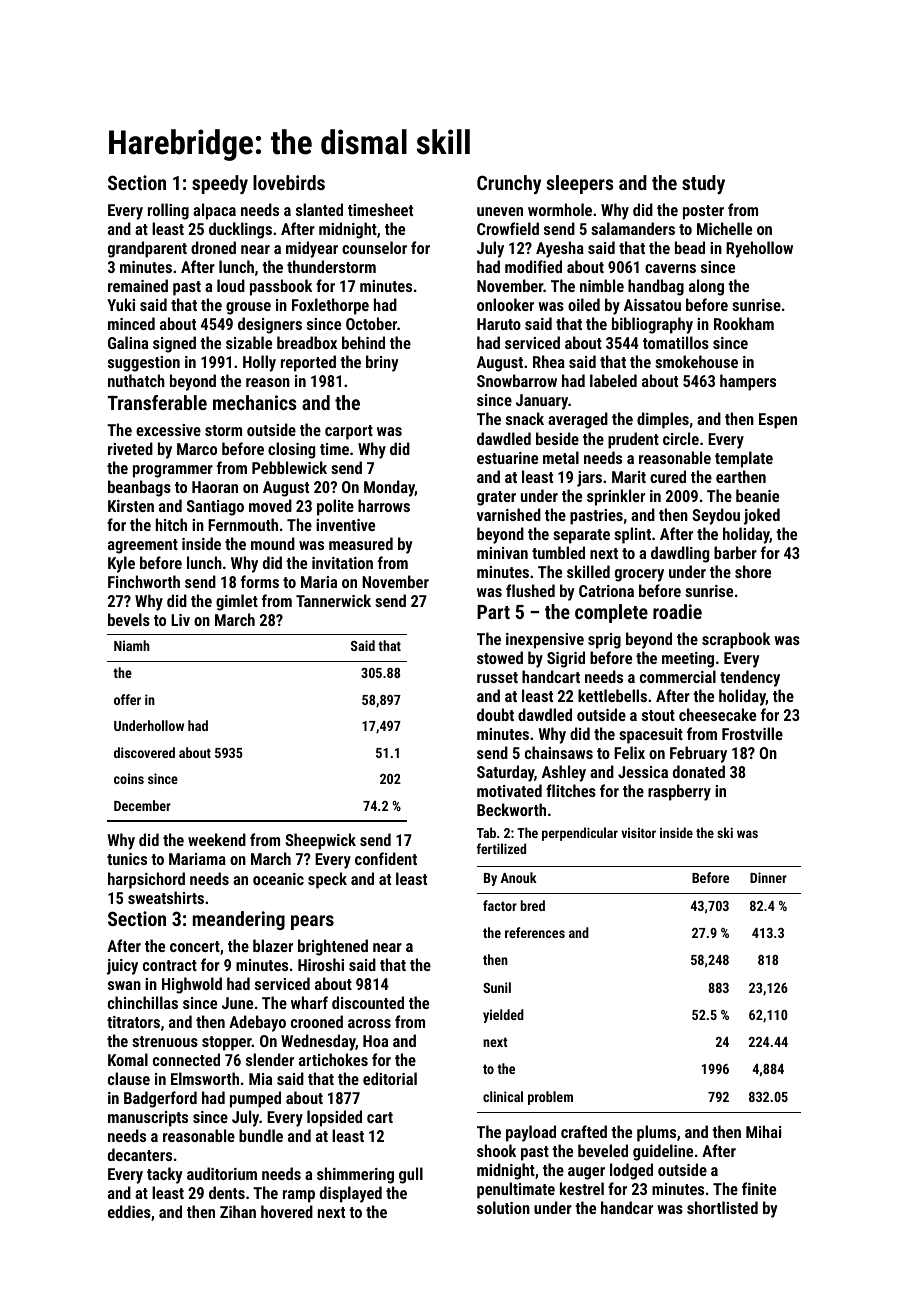 The height and width of the screenshot is (1316, 908). I want to click on gull, so click(411, 1175).
